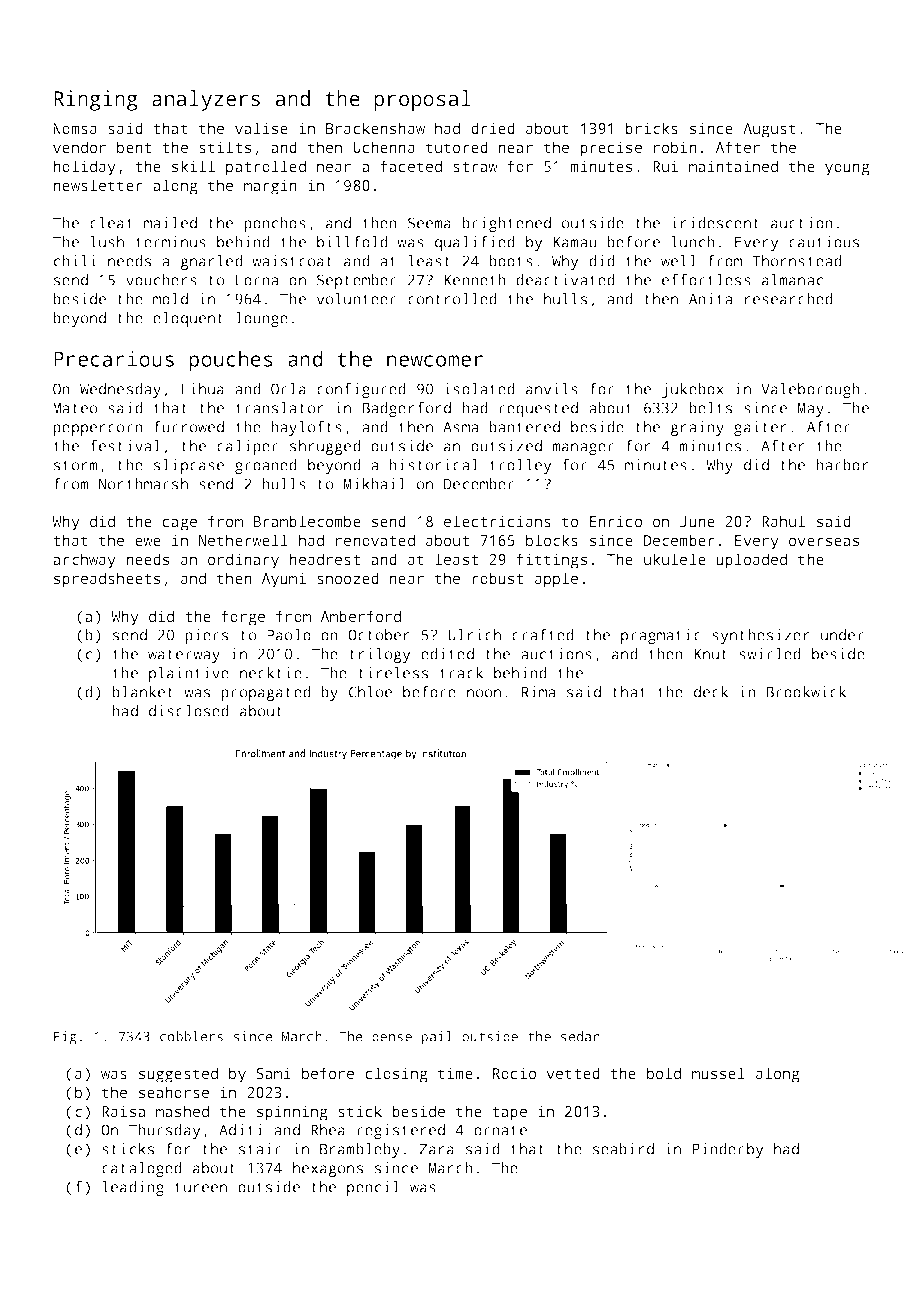 The height and width of the document is (1308, 924). I want to click on Enrico, so click(616, 521).
